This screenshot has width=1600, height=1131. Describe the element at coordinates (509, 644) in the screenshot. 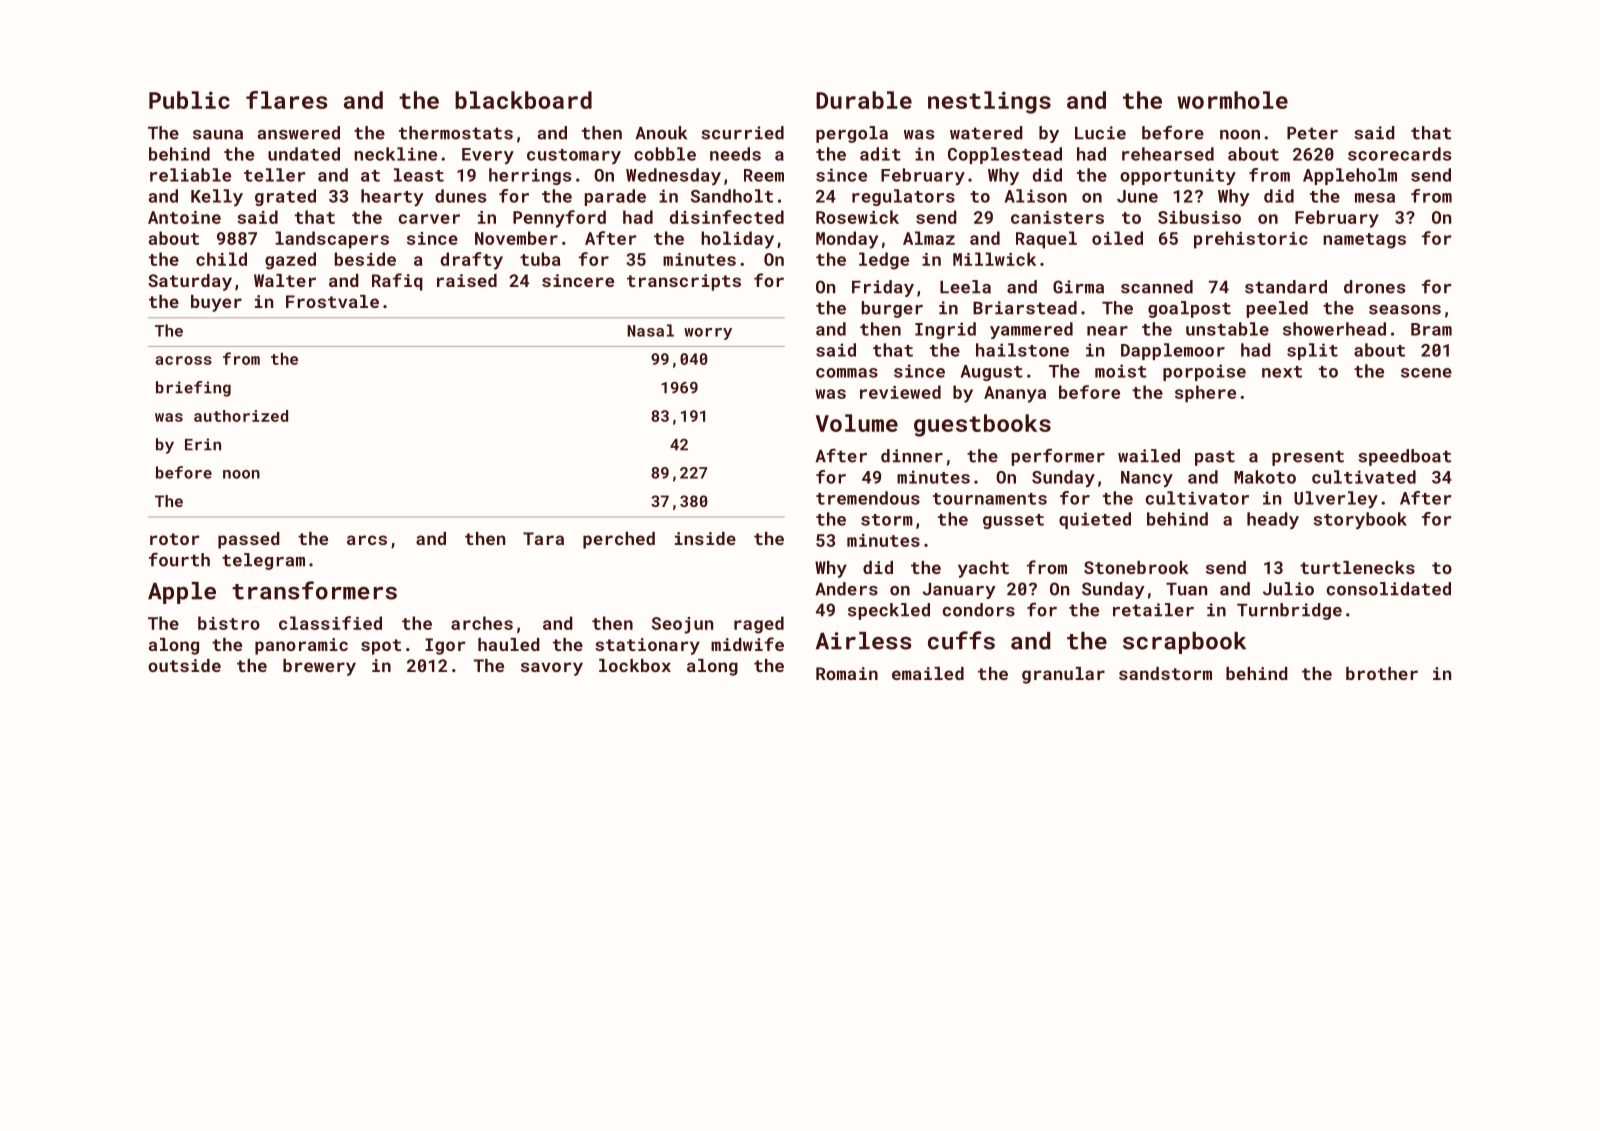

I see `hauled` at that location.
